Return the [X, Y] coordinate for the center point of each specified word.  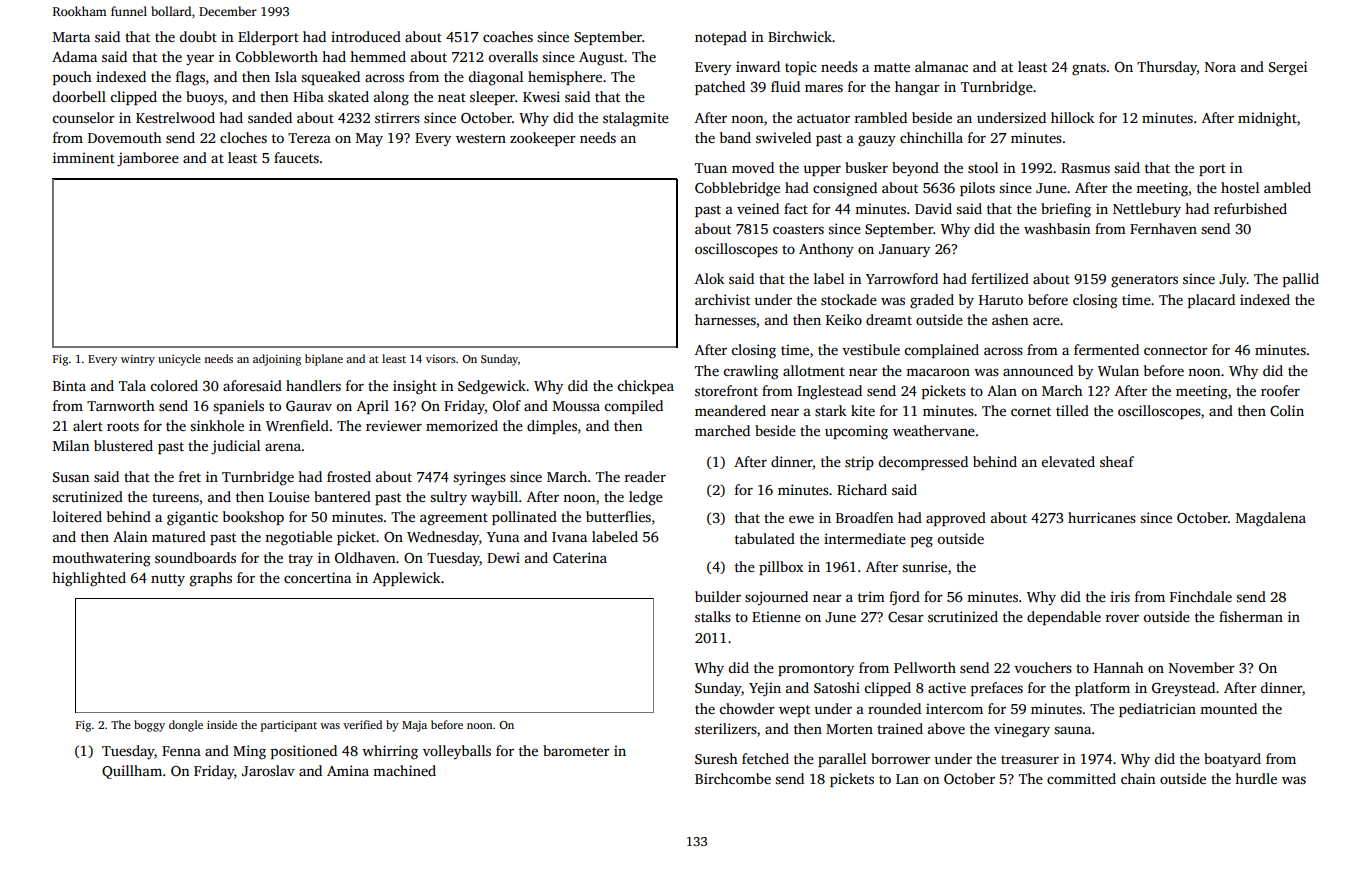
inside [222, 724]
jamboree [148, 159]
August [601, 59]
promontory [816, 670]
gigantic [192, 518]
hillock [1072, 117]
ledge [646, 498]
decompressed [923, 463]
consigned [845, 189]
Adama [74, 56]
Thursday [1167, 68]
